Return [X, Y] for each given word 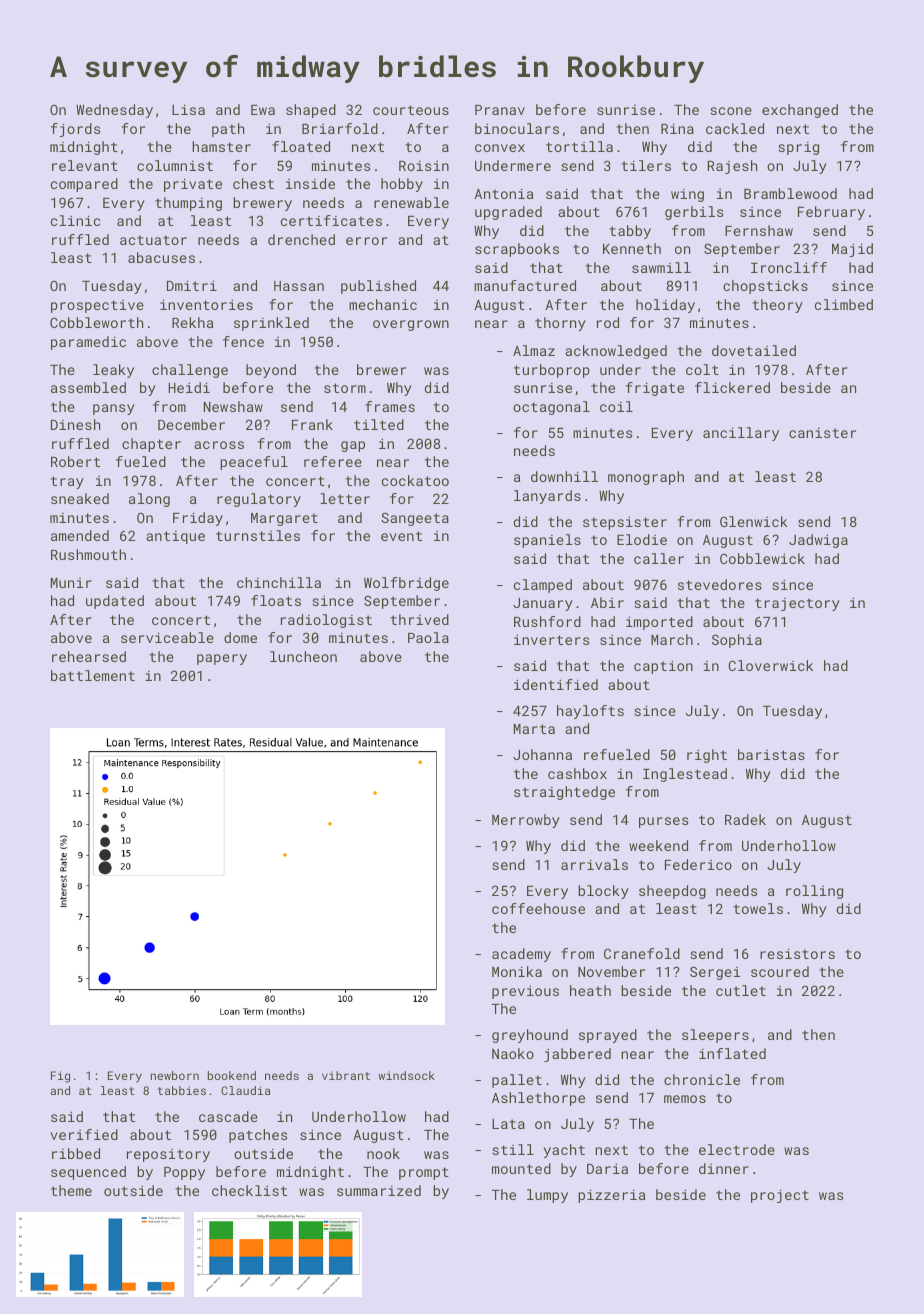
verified [84, 1134]
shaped [311, 111]
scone [731, 111]
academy [521, 955]
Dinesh [75, 424]
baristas [771, 754]
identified [556, 684]
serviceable [167, 637]
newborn [175, 1075]
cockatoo [415, 480]
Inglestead [685, 775]
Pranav [500, 110]
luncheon [303, 656]
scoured [780, 971]
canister [822, 433]
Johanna [542, 754]
